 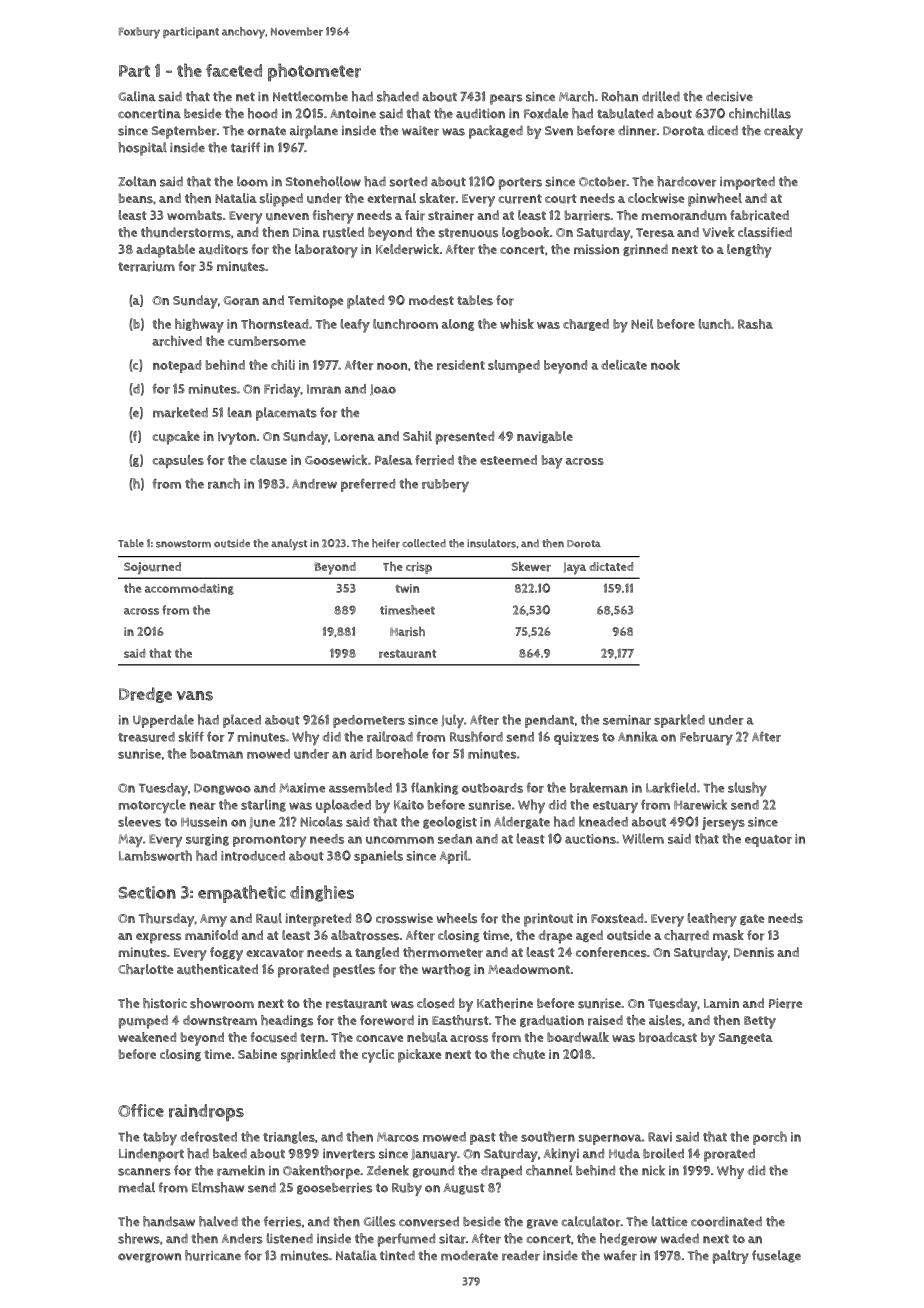 What do you see at coordinates (611, 566) in the screenshot?
I see `dictated` at bounding box center [611, 566].
